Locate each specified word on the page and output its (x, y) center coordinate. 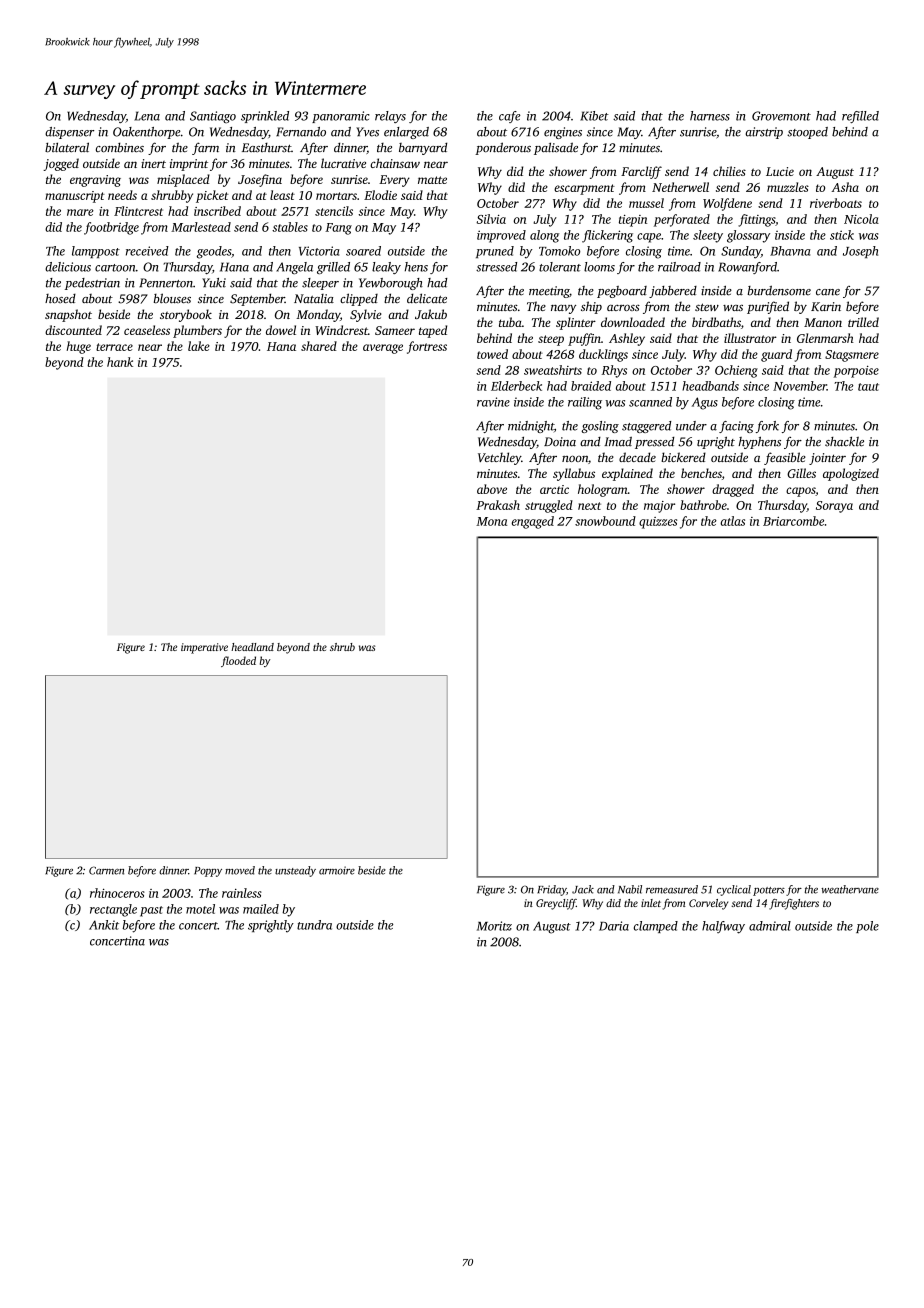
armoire (337, 870)
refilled (860, 117)
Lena (147, 116)
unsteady (295, 871)
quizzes (658, 523)
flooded (238, 661)
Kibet (594, 116)
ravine (493, 402)
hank (120, 362)
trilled (863, 322)
